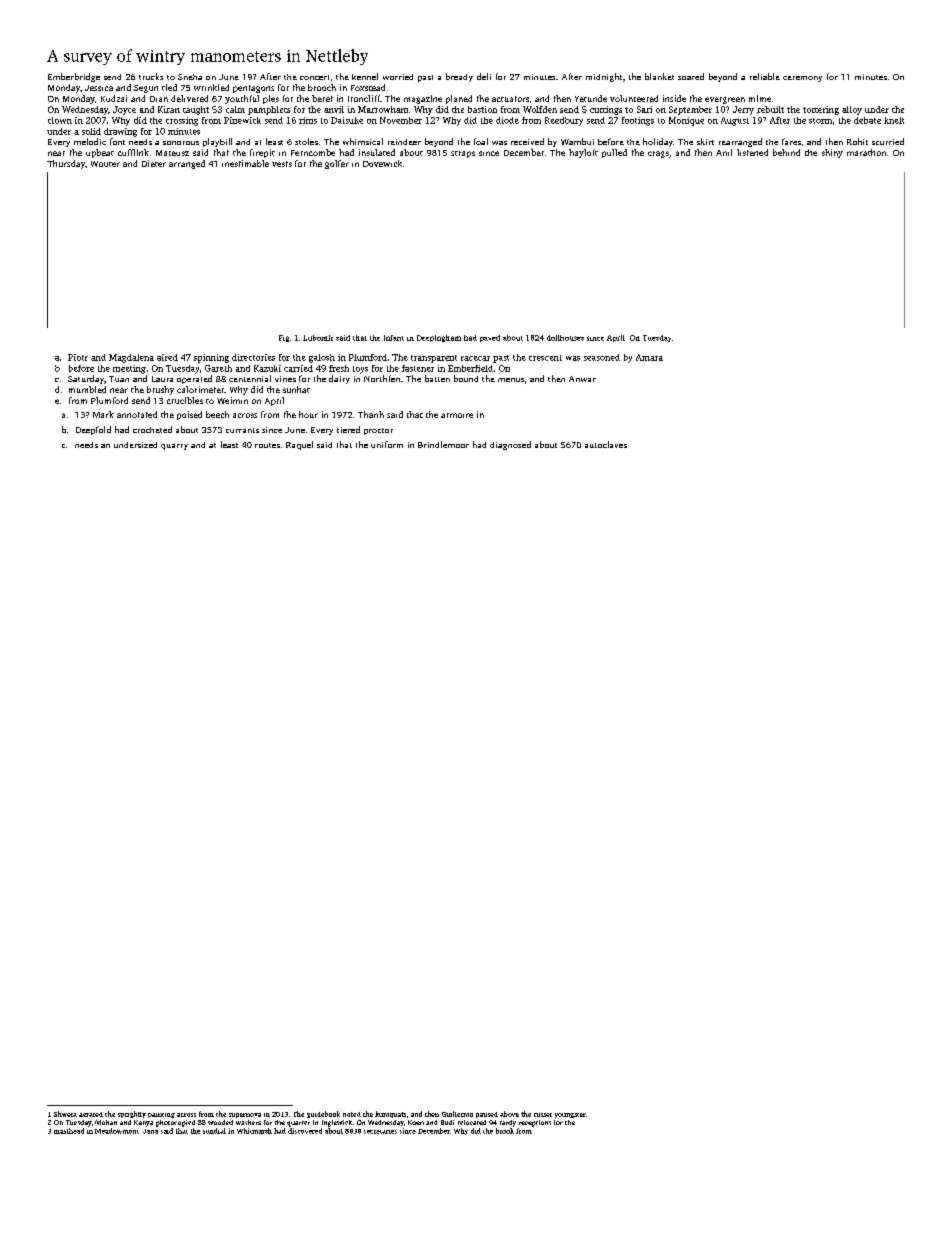 Image resolution: width=952 pixels, height=1233 pixels. I want to click on Deepfold, so click(93, 430).
